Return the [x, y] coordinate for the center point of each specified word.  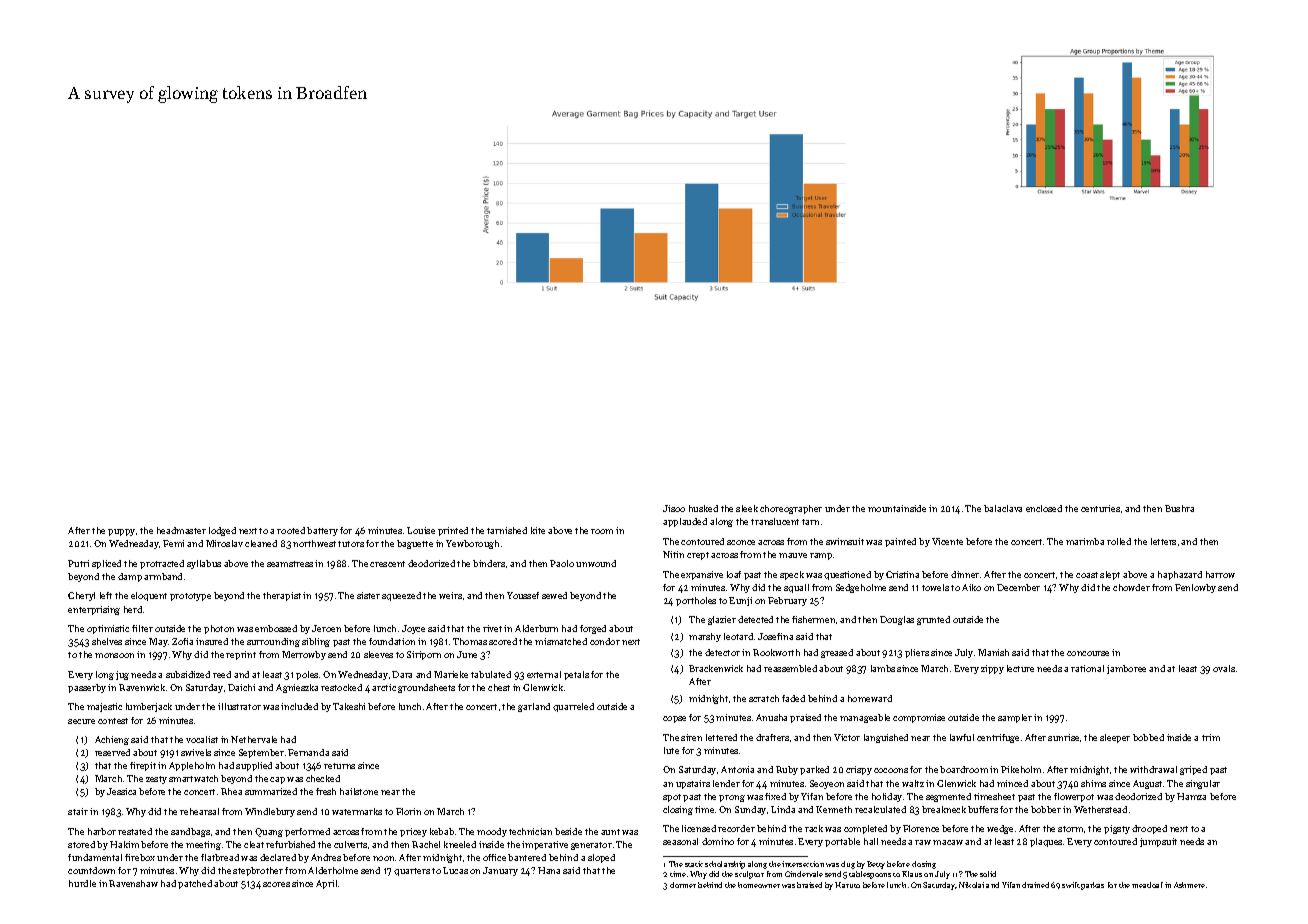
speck [792, 575]
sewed [554, 595]
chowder [1131, 587]
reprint [241, 655]
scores [276, 884]
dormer [683, 885]
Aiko [971, 587]
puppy [121, 532]
